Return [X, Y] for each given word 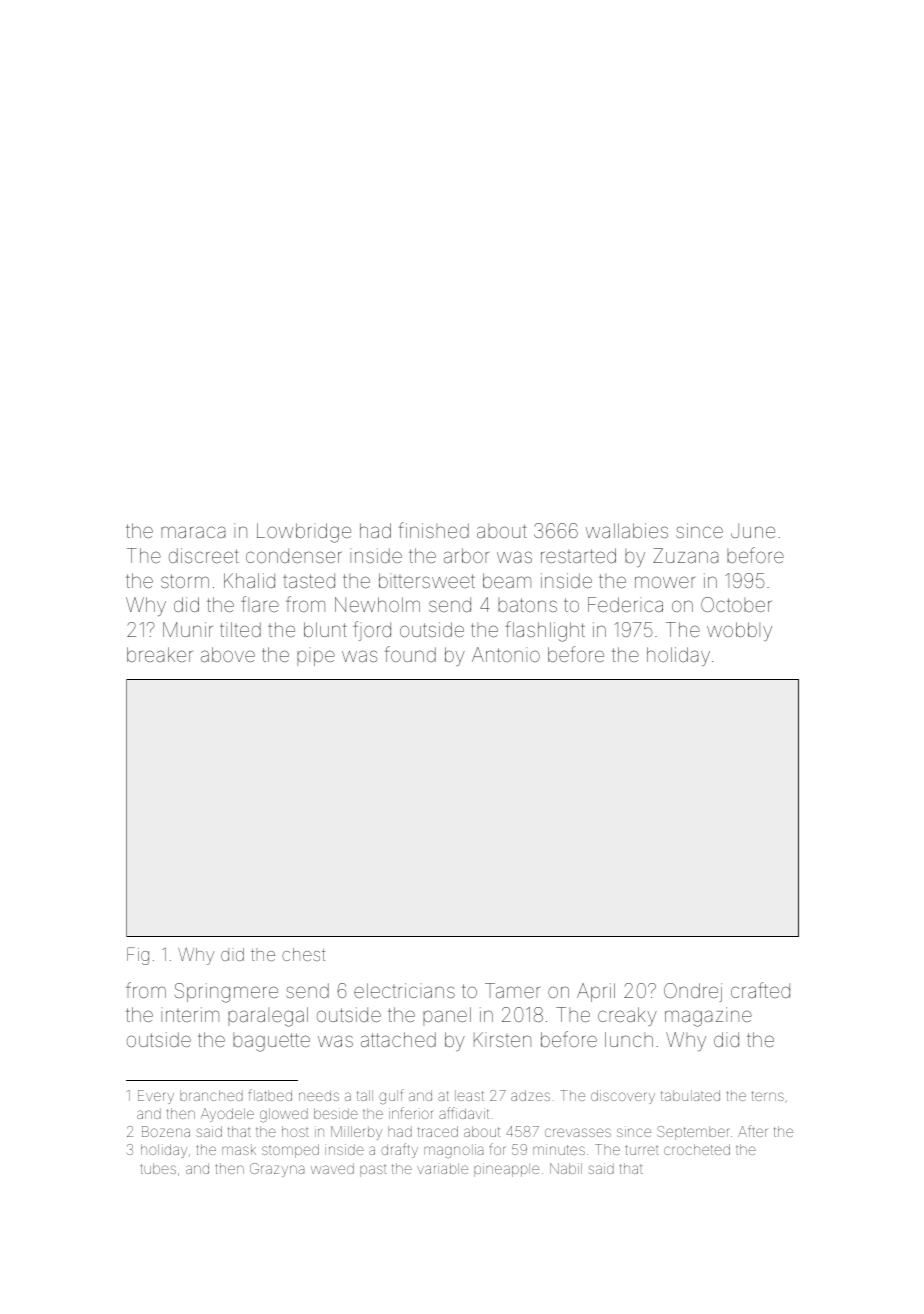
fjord [372, 631]
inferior [411, 1113]
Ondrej [693, 992]
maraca [193, 532]
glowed [284, 1115]
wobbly [739, 631]
